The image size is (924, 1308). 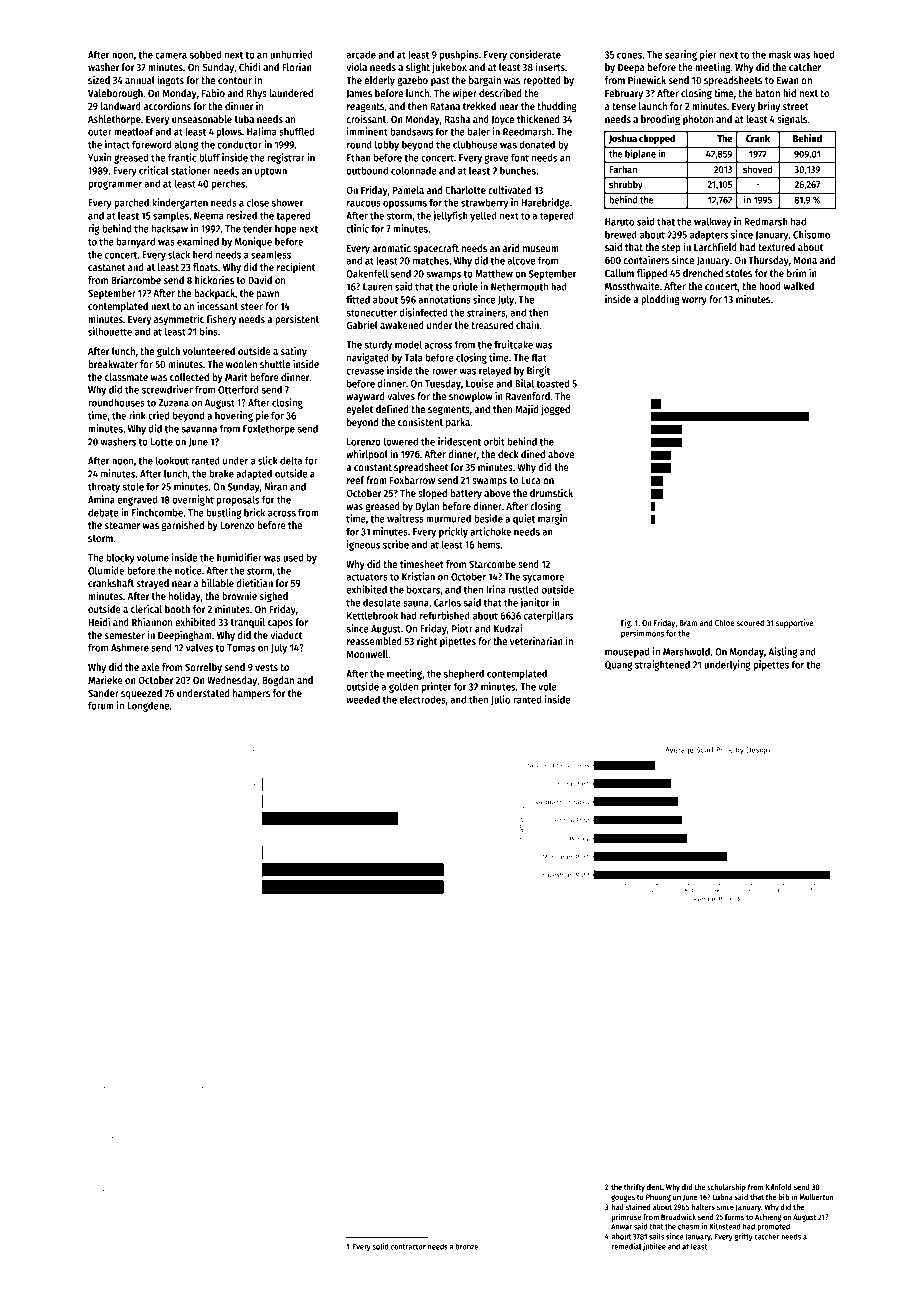 What do you see at coordinates (546, 203) in the screenshot?
I see `Harebridge` at bounding box center [546, 203].
